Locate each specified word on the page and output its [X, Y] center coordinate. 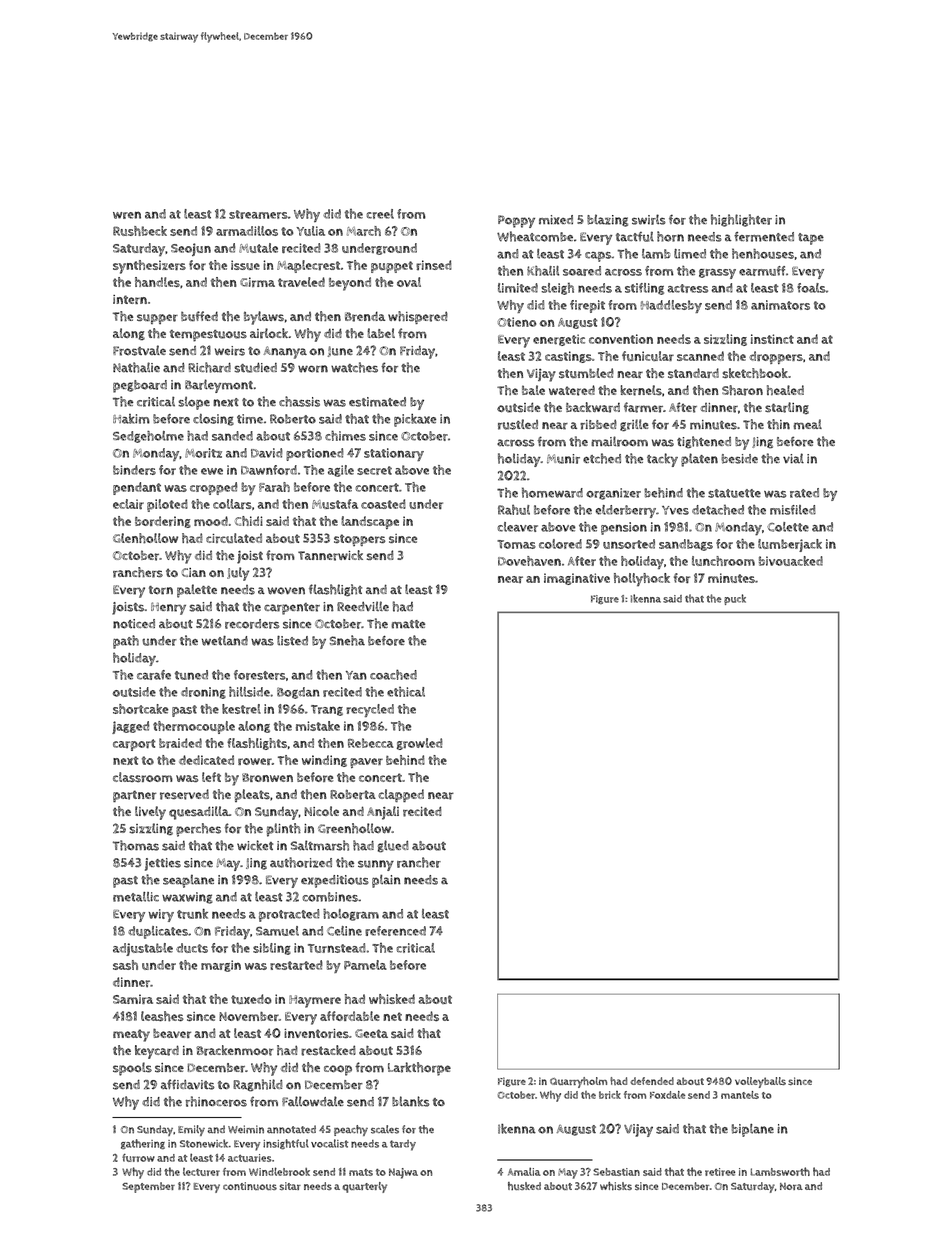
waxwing [187, 898]
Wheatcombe [535, 236]
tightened [704, 442]
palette [197, 591]
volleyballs [760, 1082]
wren [127, 215]
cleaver [517, 527]
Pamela [365, 965]
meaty [131, 1035]
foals [811, 288]
